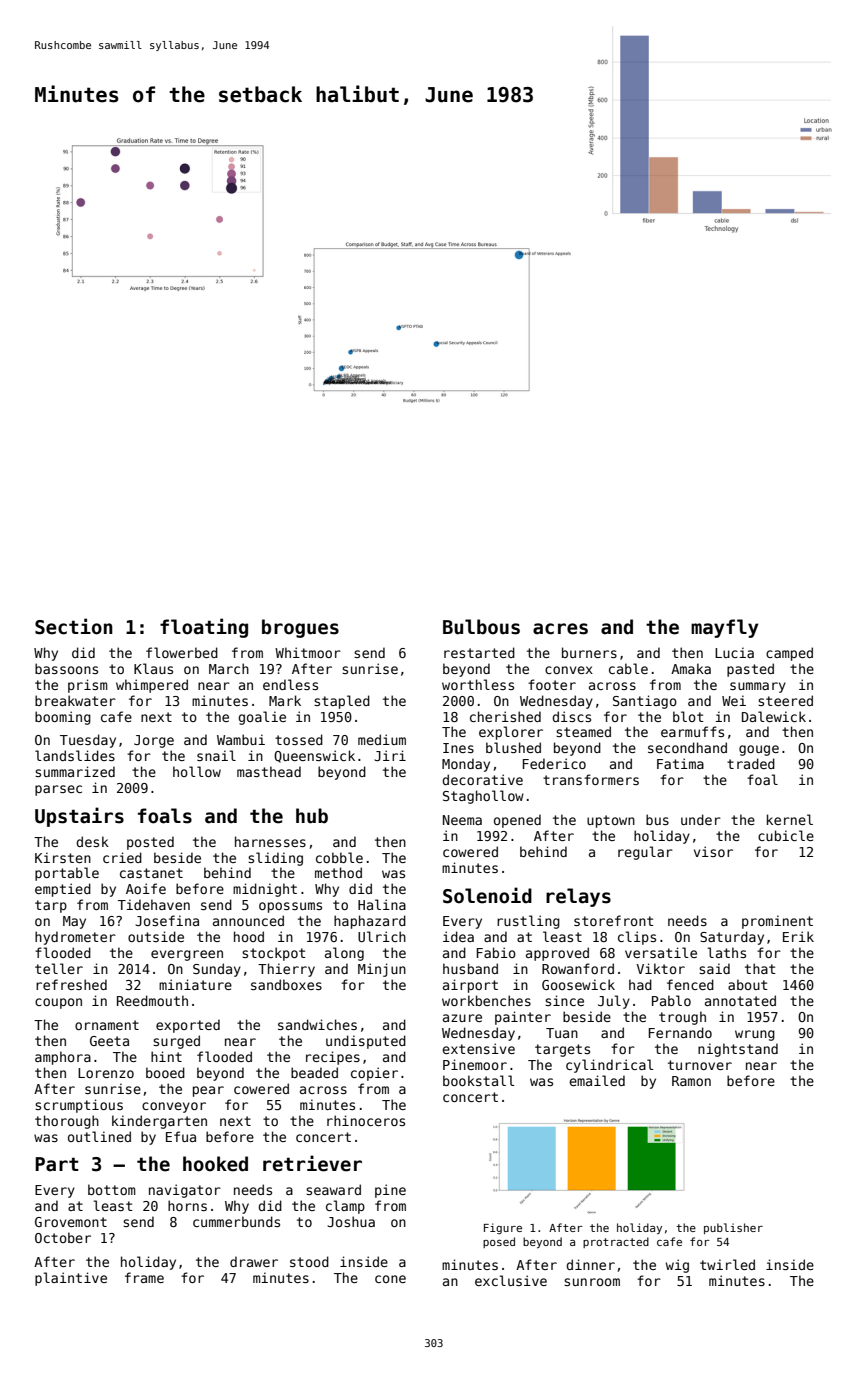 The height and width of the page is (1400, 849). I want to click on Ramon, so click(691, 1081).
